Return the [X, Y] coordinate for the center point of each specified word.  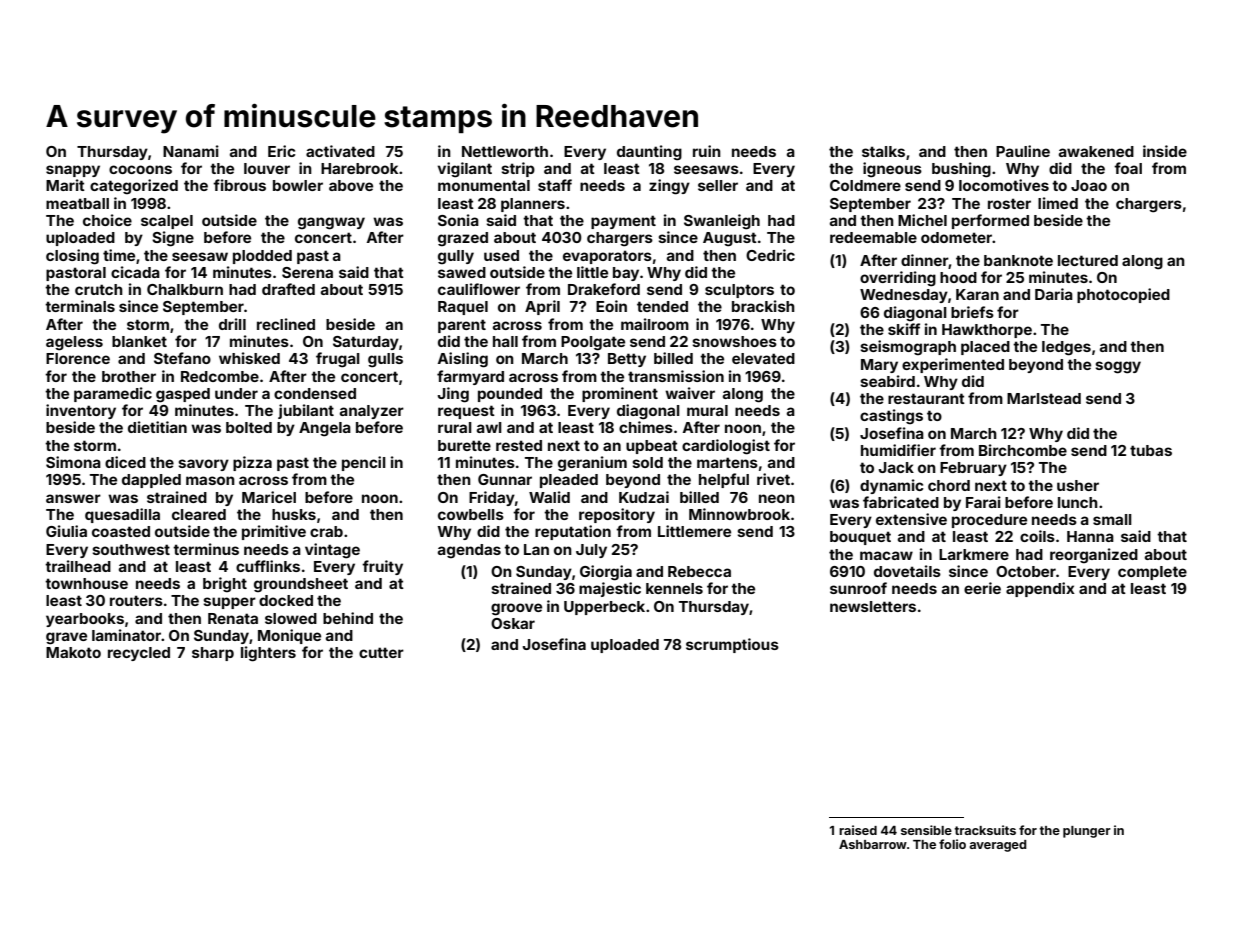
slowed [291, 618]
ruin [707, 151]
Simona [73, 462]
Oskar [513, 623]
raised [858, 830]
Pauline [1023, 151]
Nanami [191, 151]
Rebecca [699, 571]
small [1112, 519]
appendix [1040, 589]
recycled [139, 654]
